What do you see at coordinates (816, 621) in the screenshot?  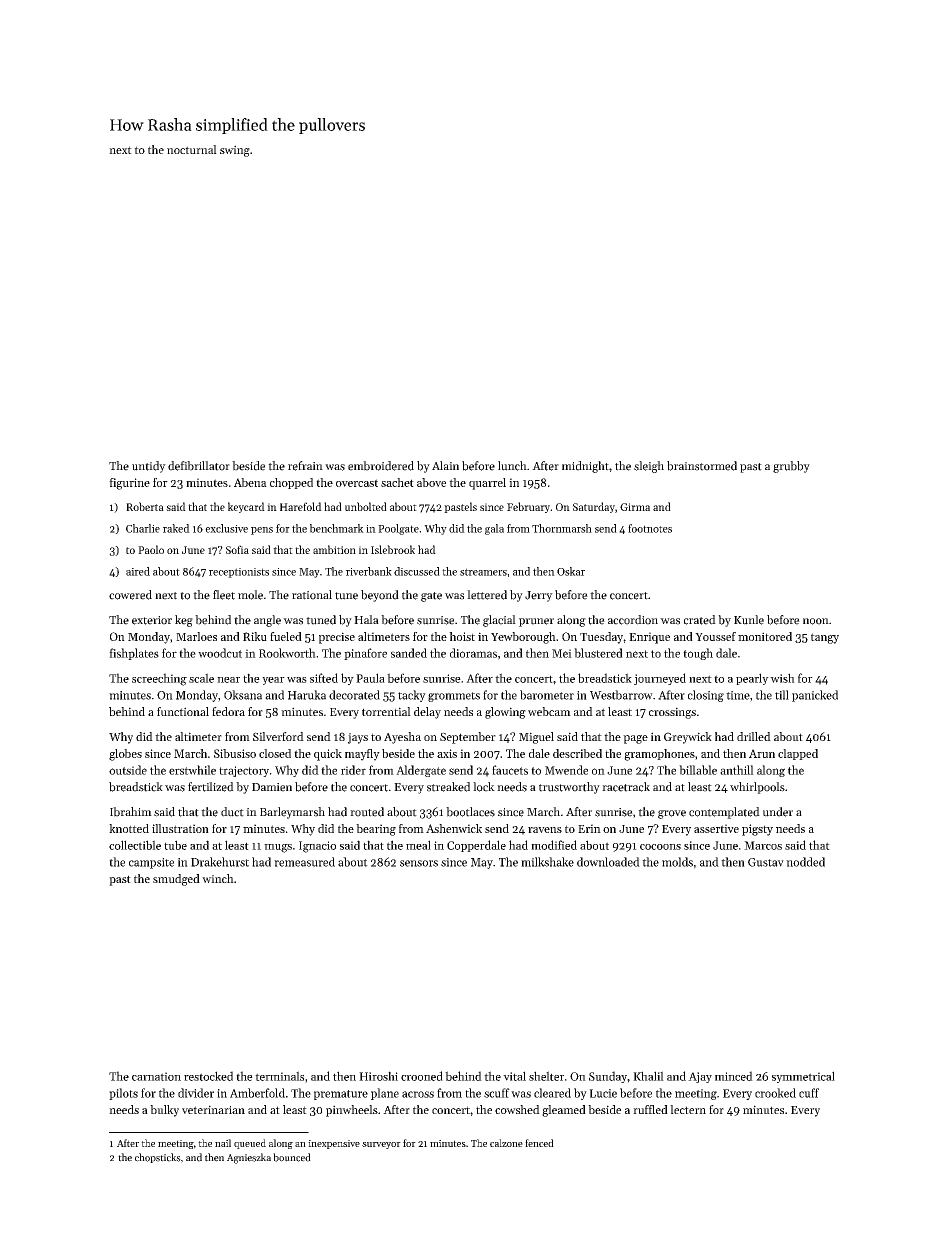 I see `noon` at bounding box center [816, 621].
